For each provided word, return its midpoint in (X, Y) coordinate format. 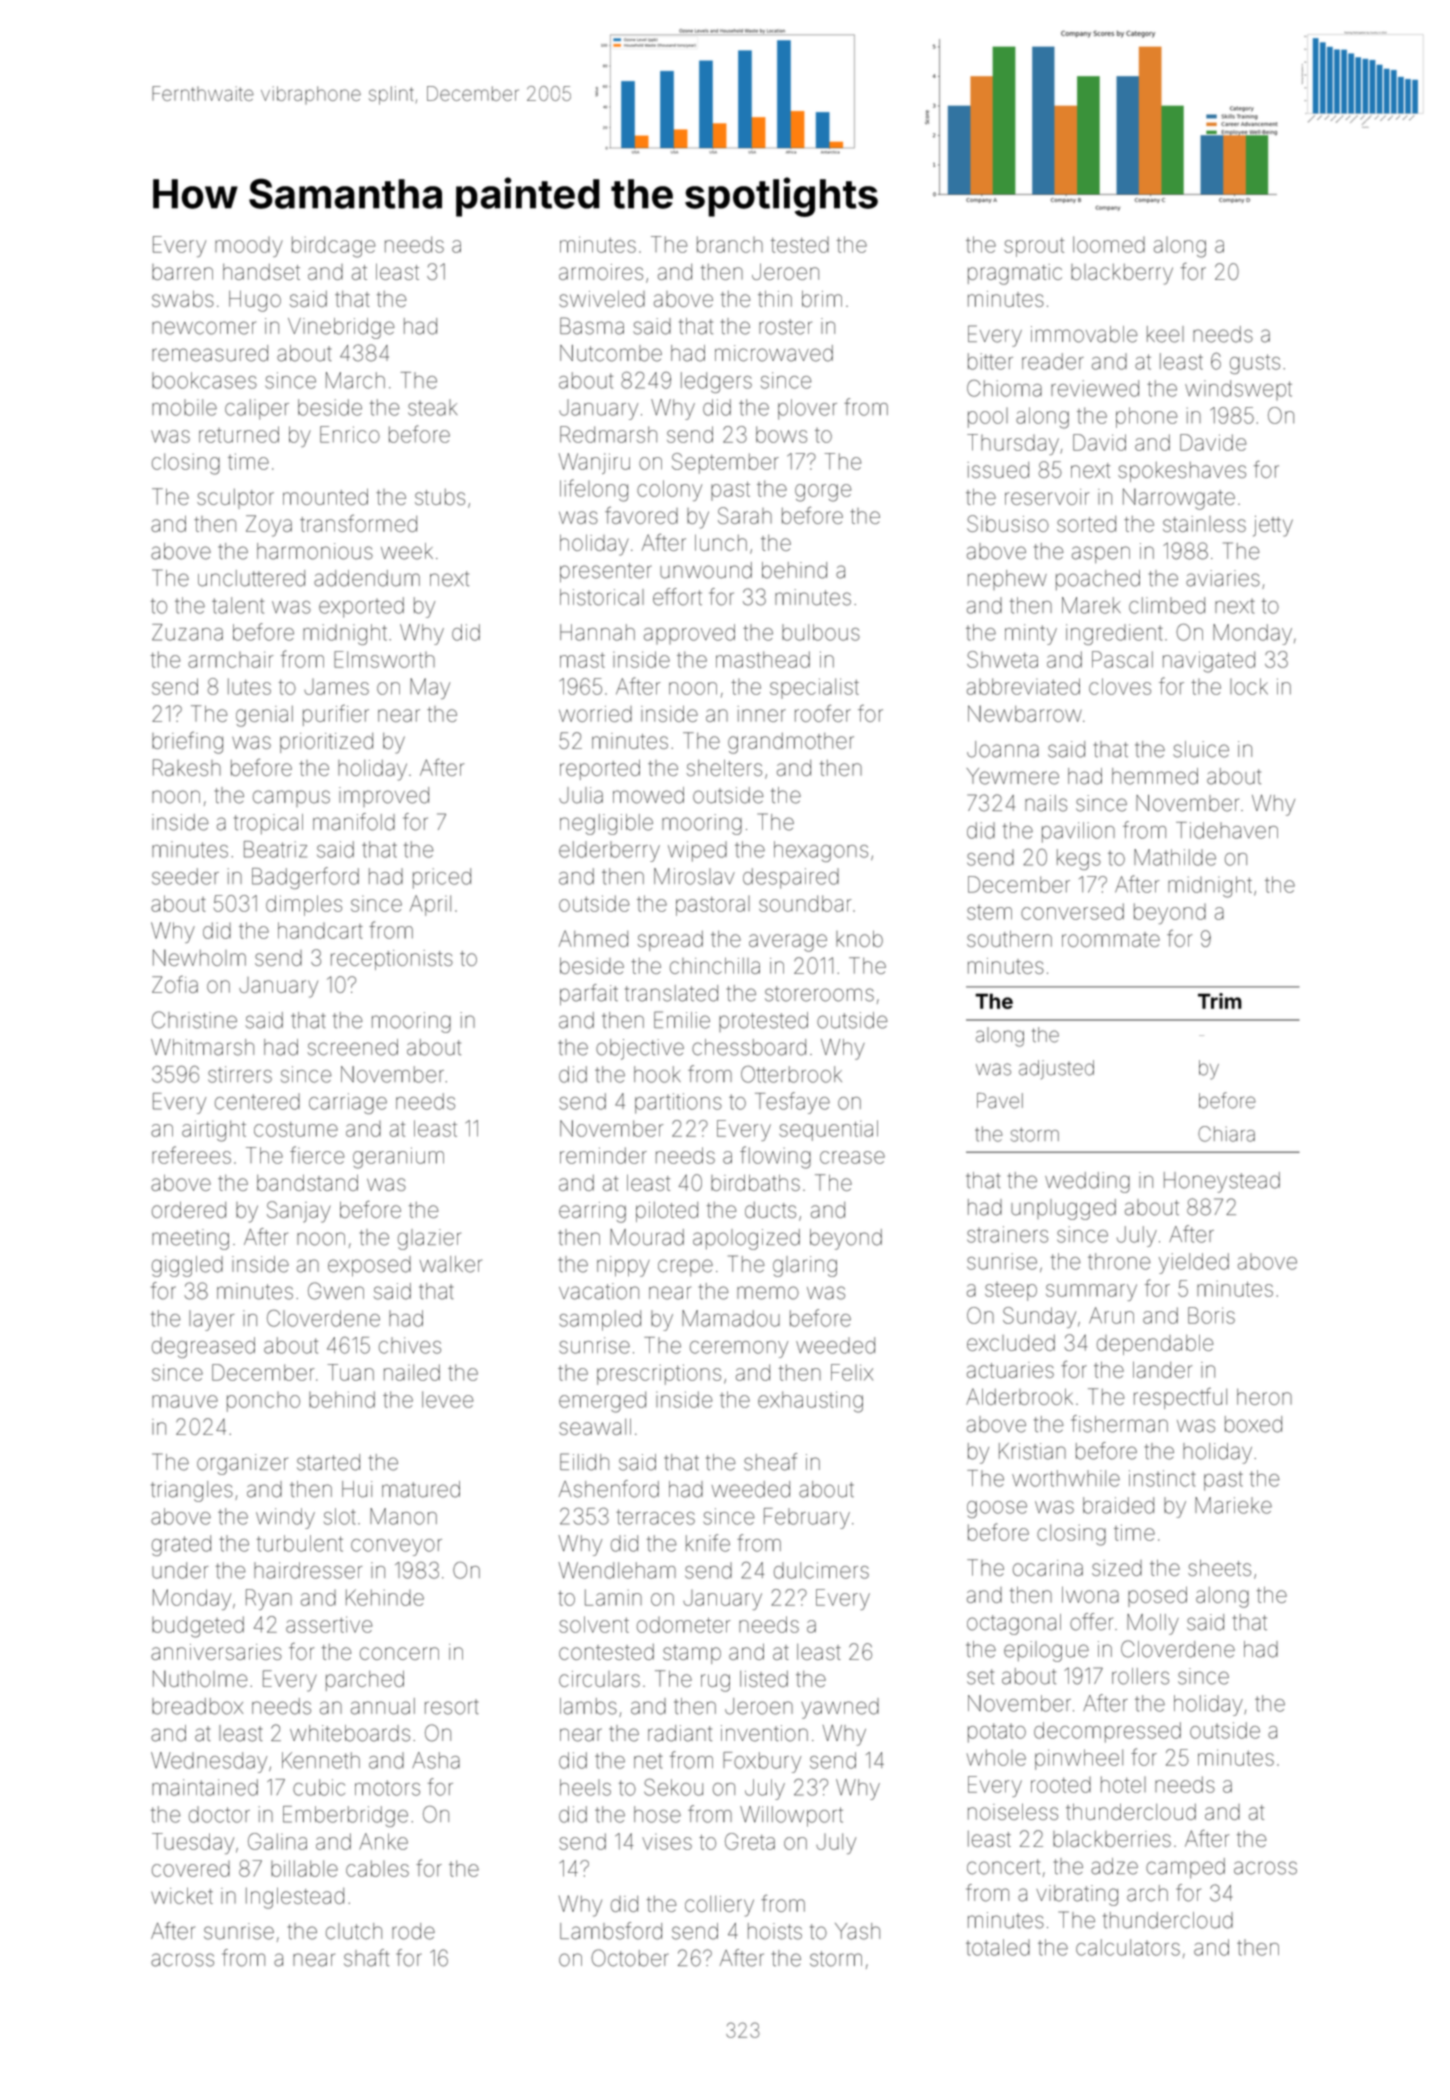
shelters (724, 768)
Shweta (1002, 659)
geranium (398, 1158)
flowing (775, 1157)
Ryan (269, 1599)
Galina (277, 1841)
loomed (1109, 244)
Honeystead (1222, 1182)
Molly (1153, 1624)
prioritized (326, 743)
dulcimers (821, 1570)
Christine (194, 1020)
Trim (1220, 1001)
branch (730, 244)
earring (592, 1212)
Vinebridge (341, 328)
